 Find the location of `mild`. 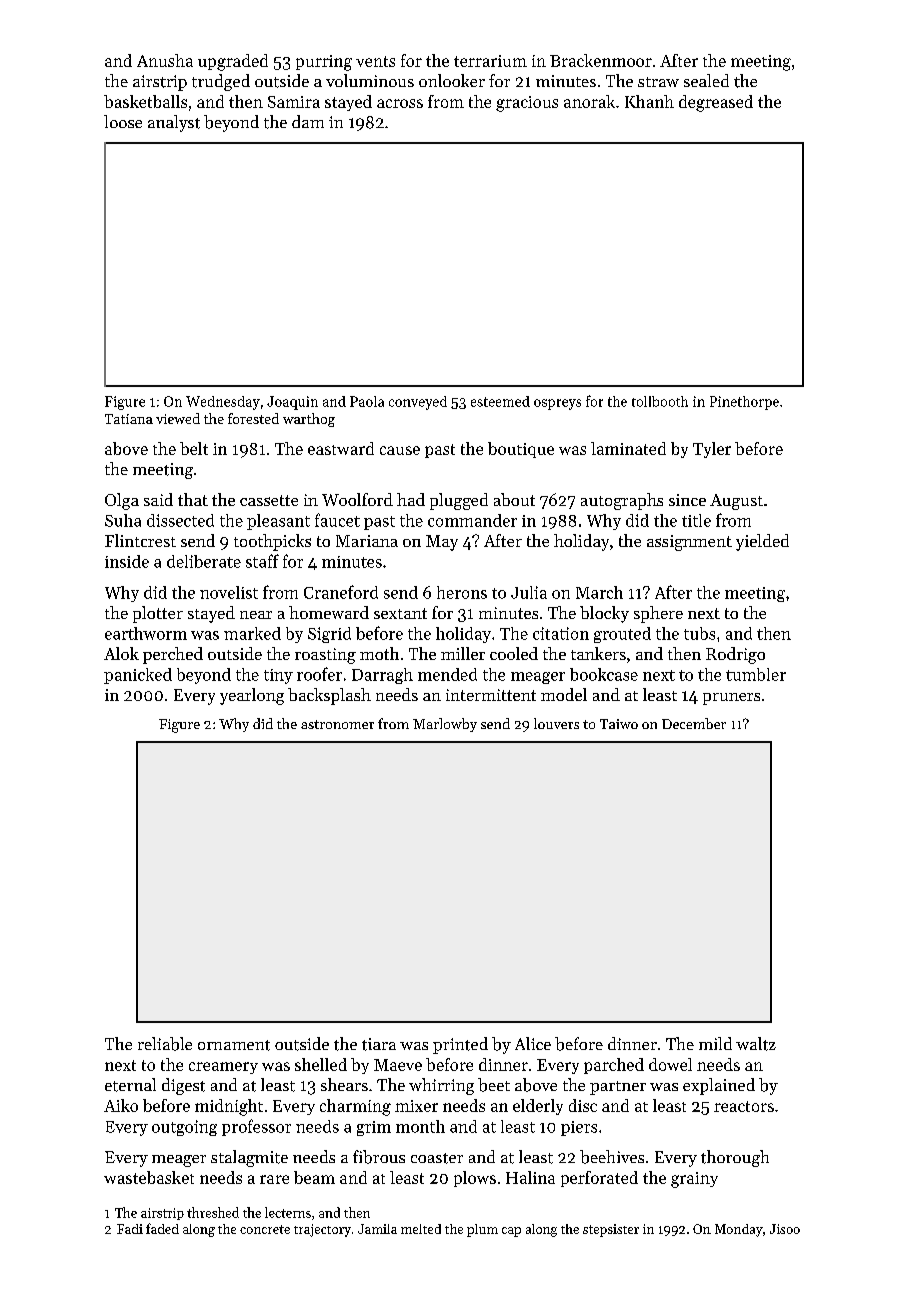

mild is located at coordinates (715, 1043).
